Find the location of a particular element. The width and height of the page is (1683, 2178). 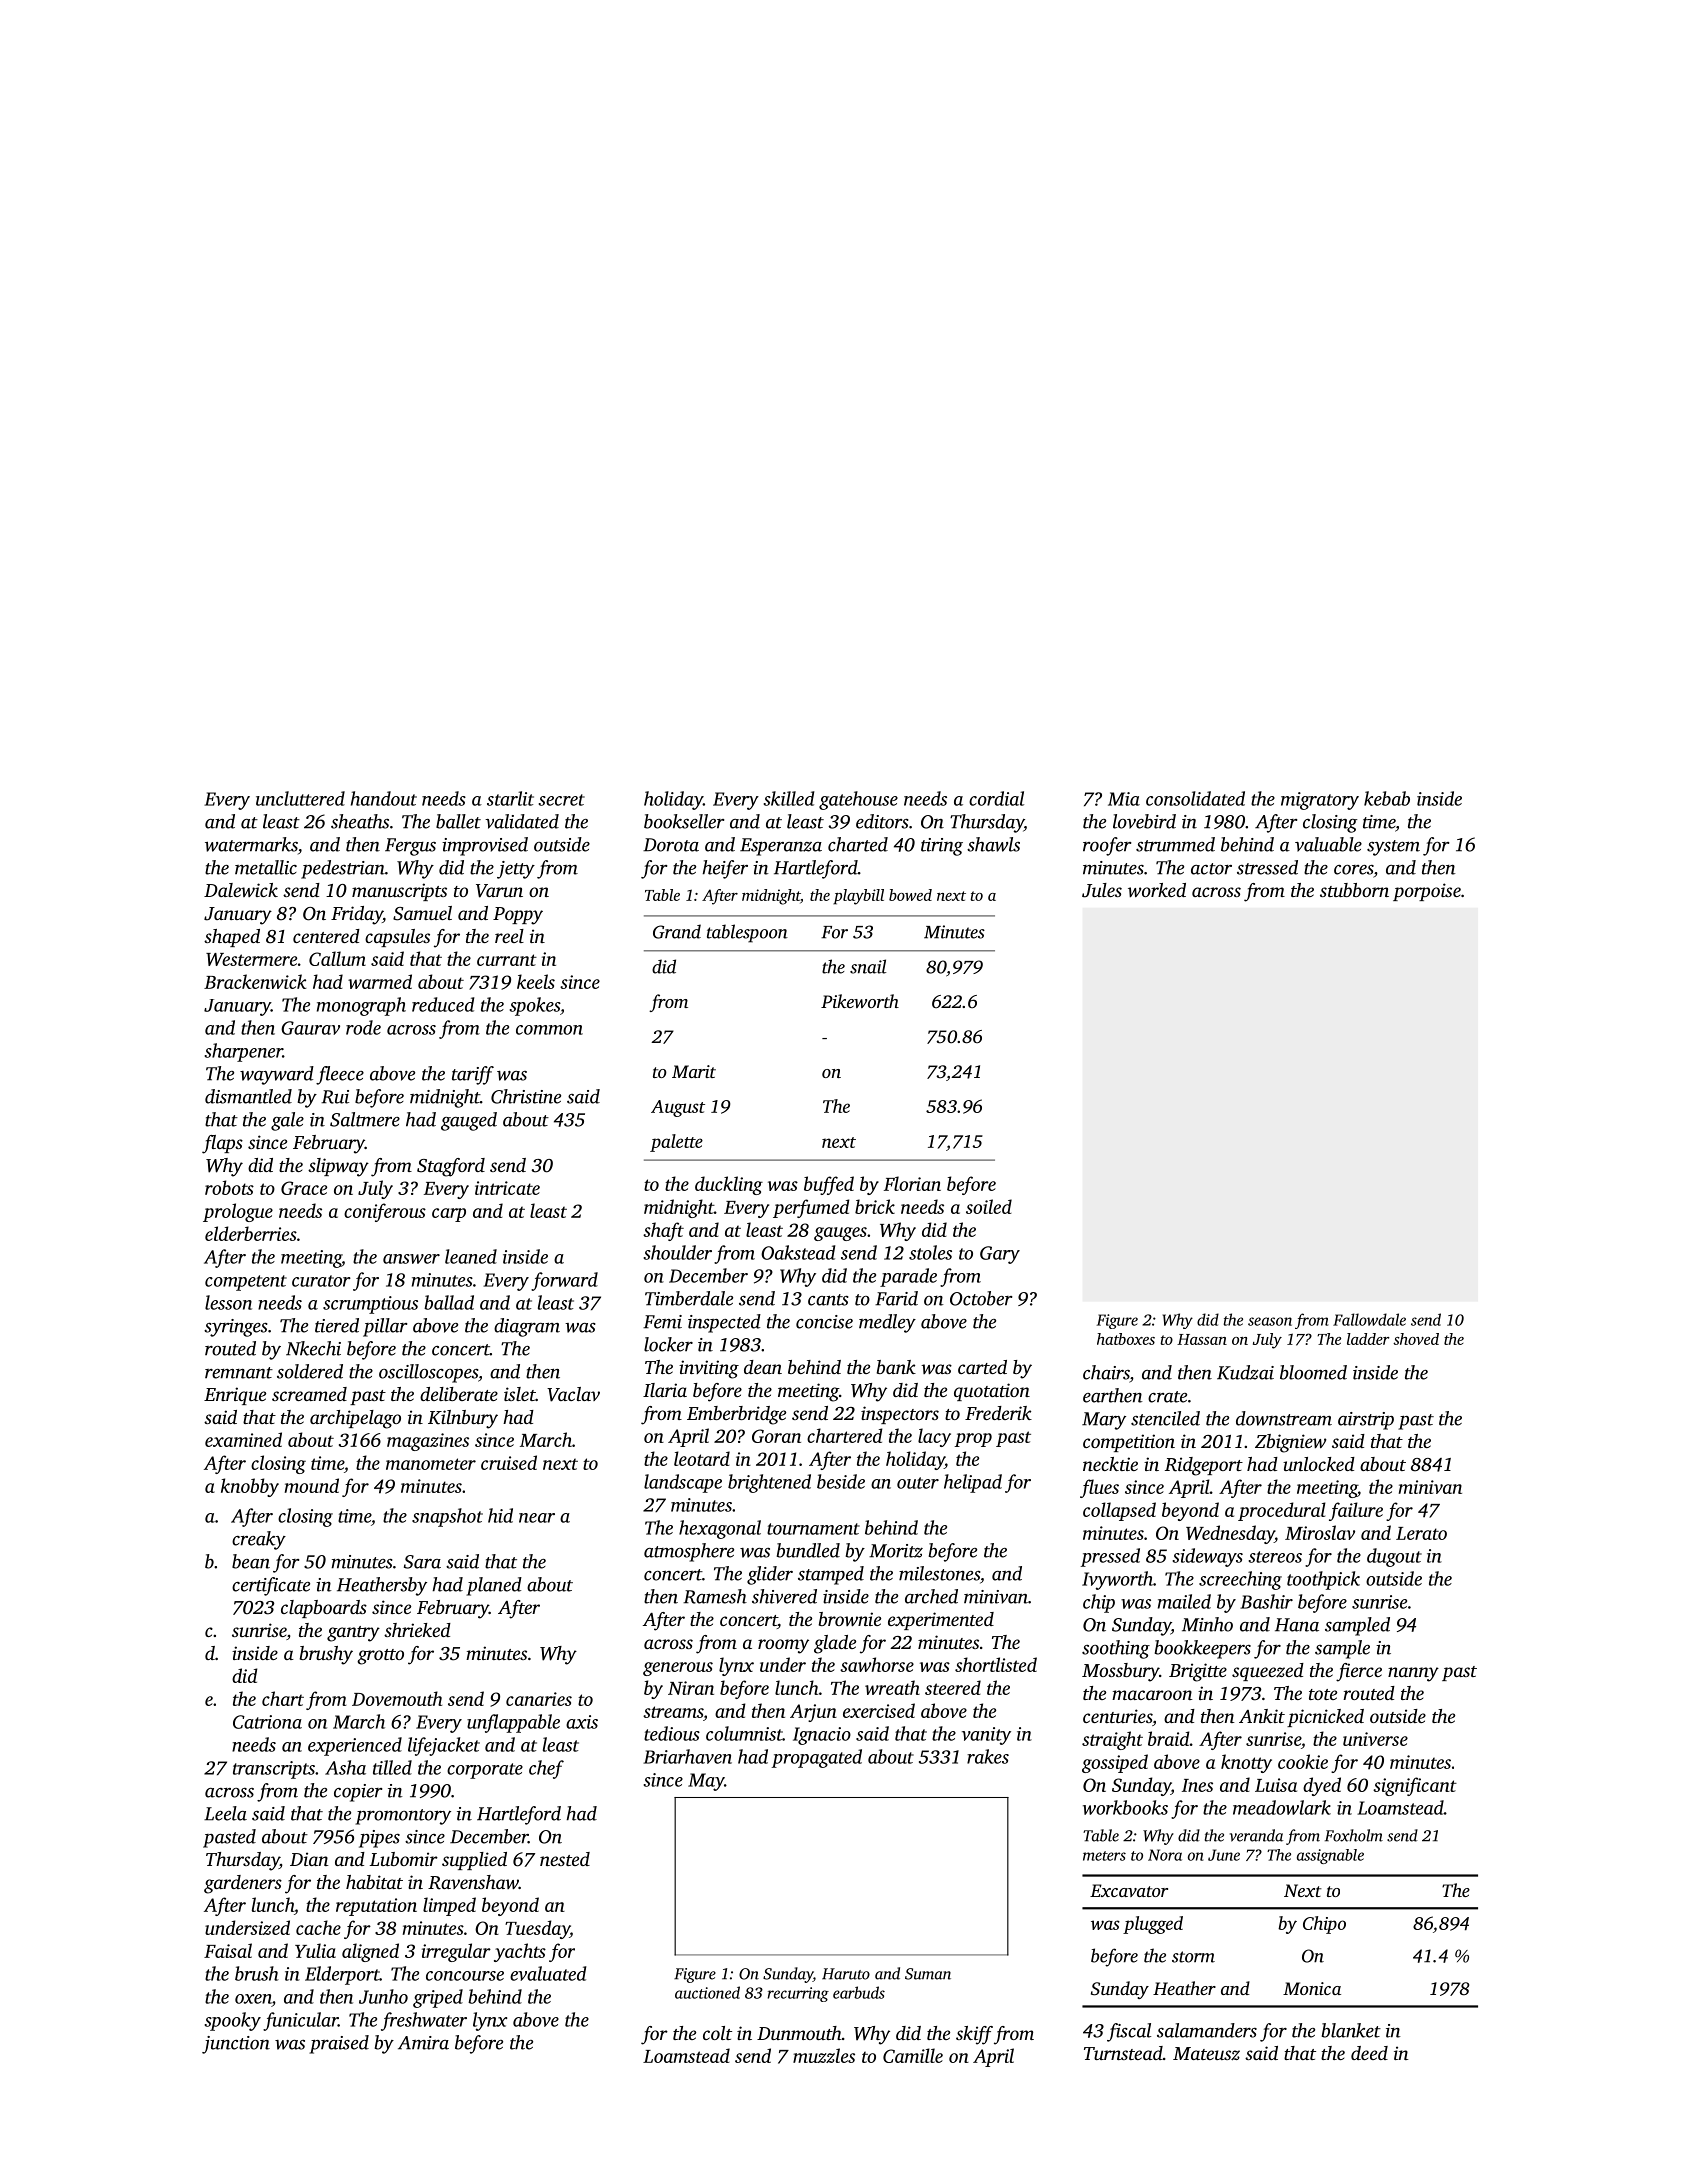

common is located at coordinates (549, 1030).
